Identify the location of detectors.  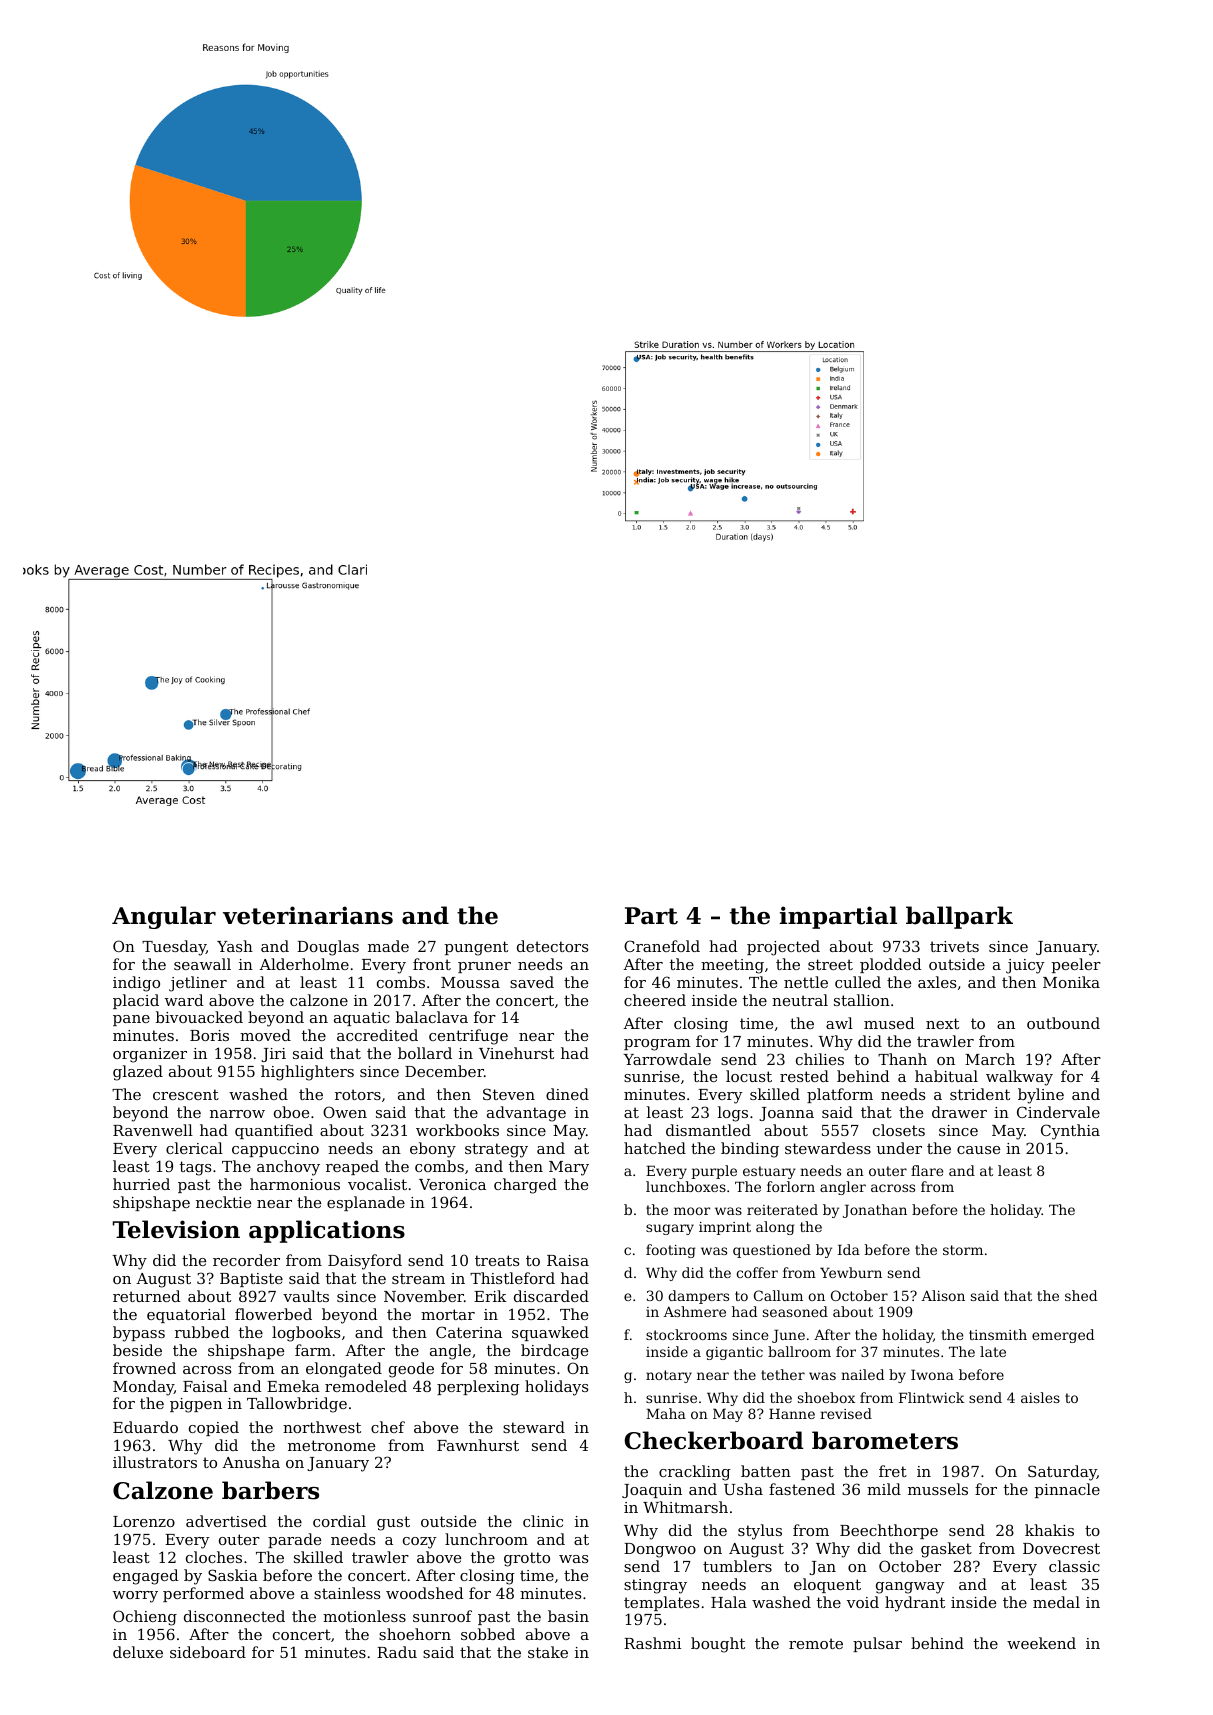
(552, 946).
